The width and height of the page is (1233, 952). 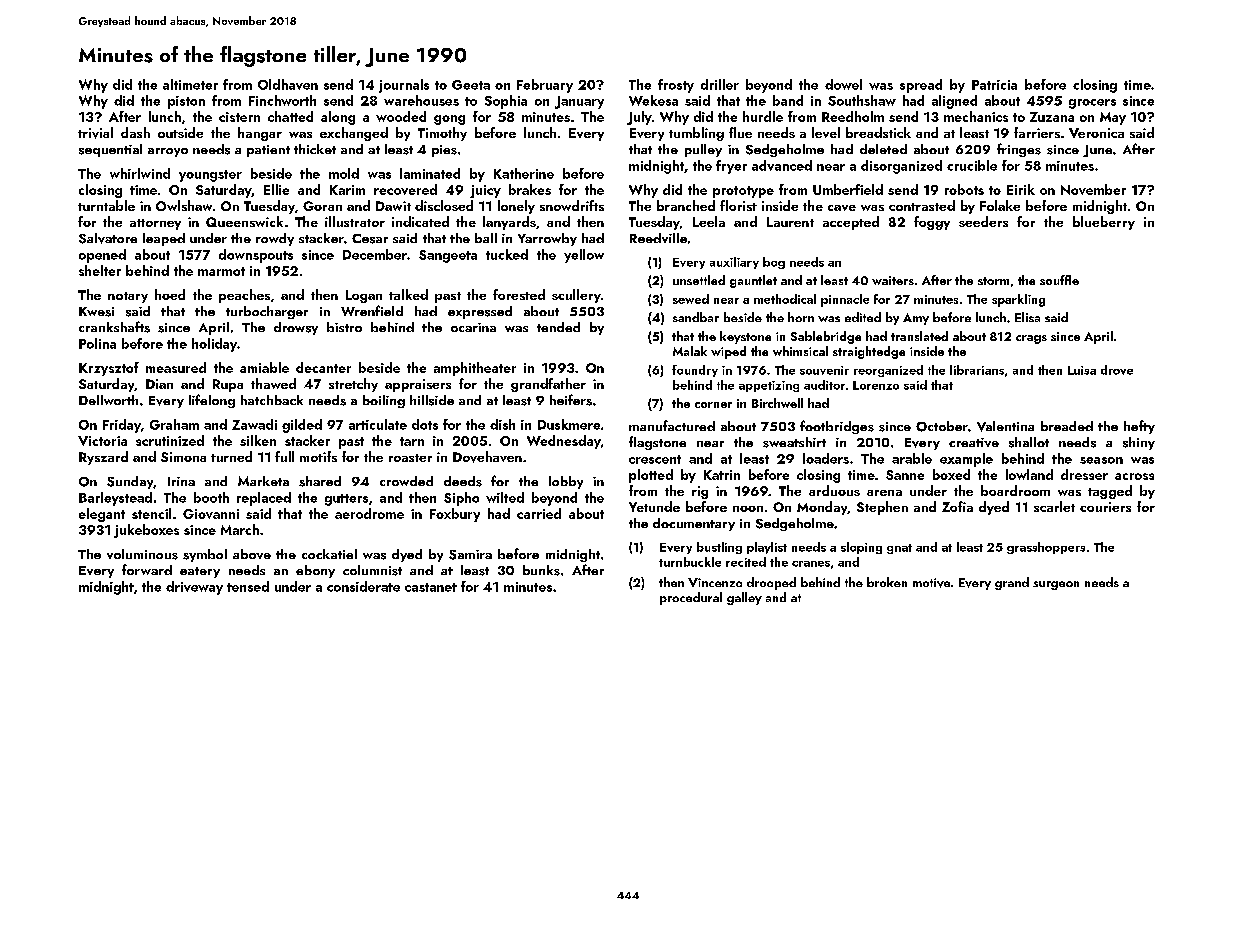 I want to click on Simona, so click(x=183, y=457).
